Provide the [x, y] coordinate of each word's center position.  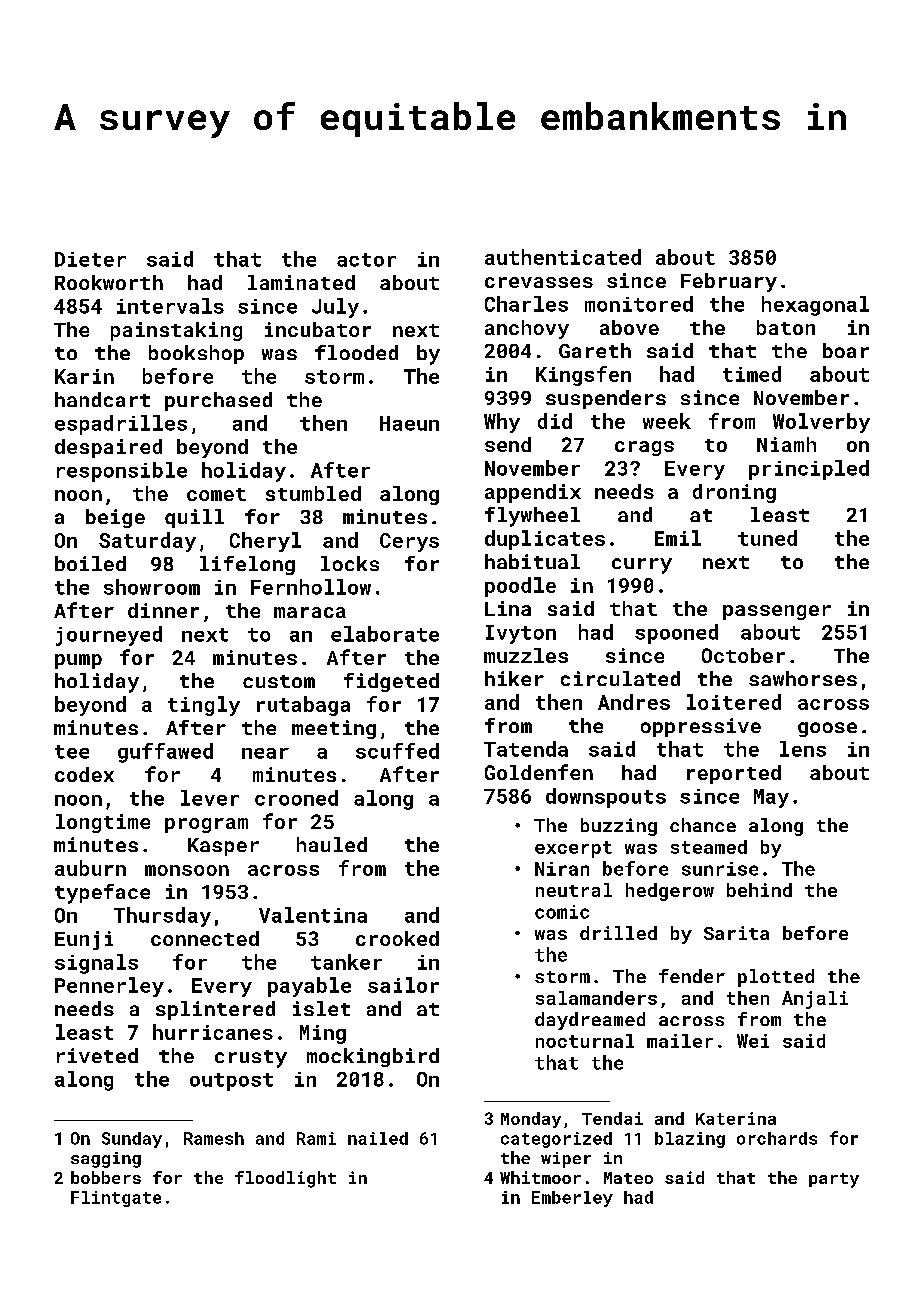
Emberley [572, 1199]
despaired [108, 448]
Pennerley [109, 987]
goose [827, 729]
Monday [531, 1120]
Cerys [409, 542]
